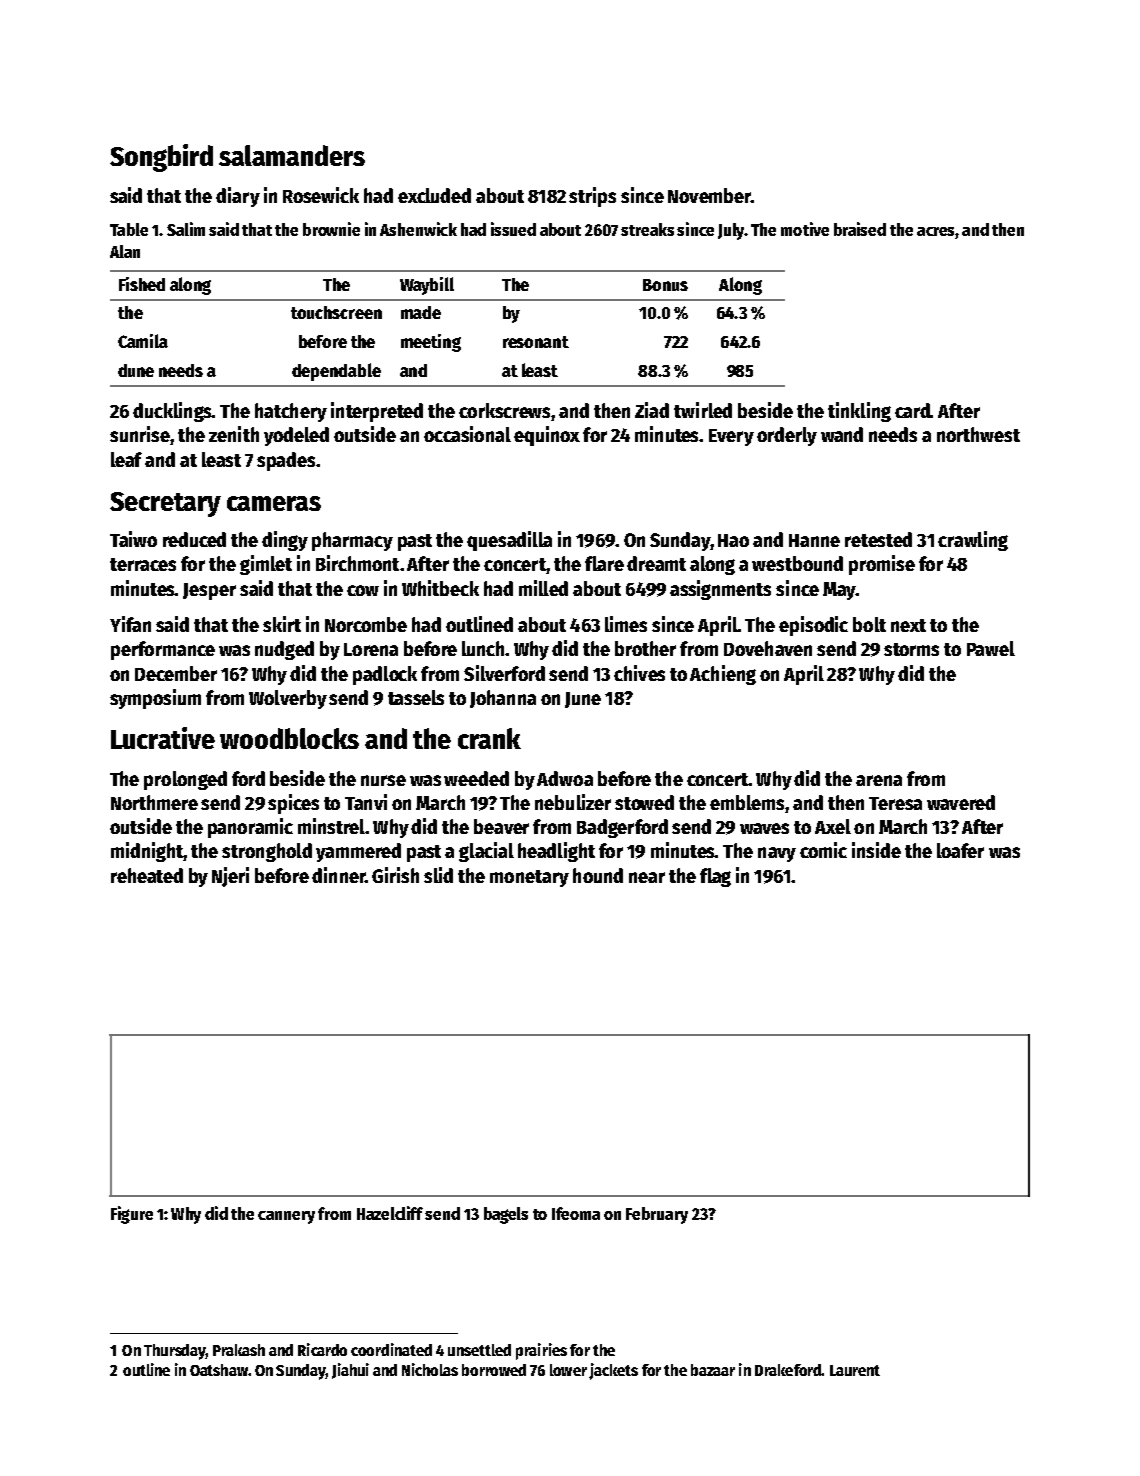  Describe the element at coordinates (709, 195) in the screenshot. I see `November` at that location.
